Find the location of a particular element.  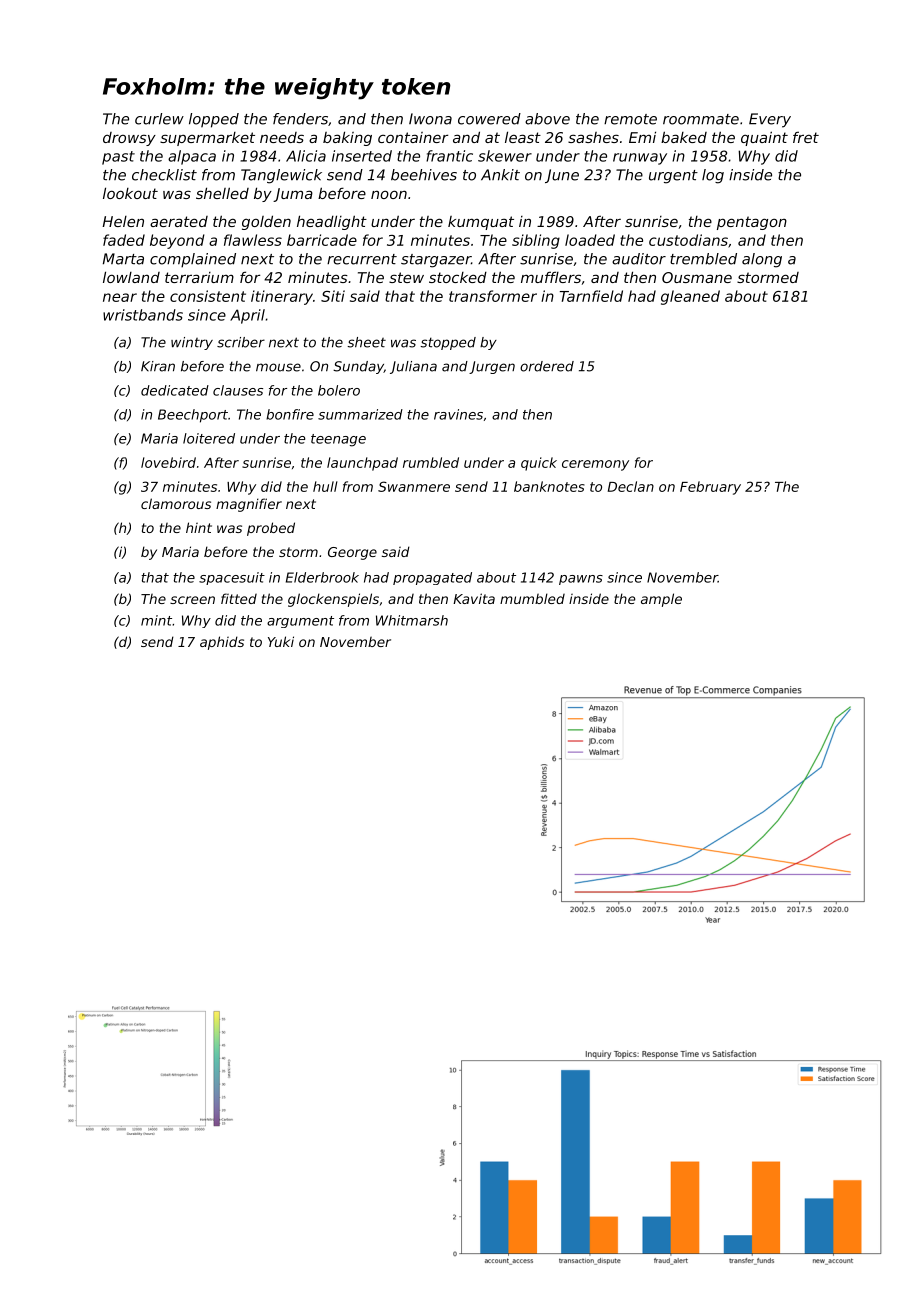

ample is located at coordinates (661, 600).
